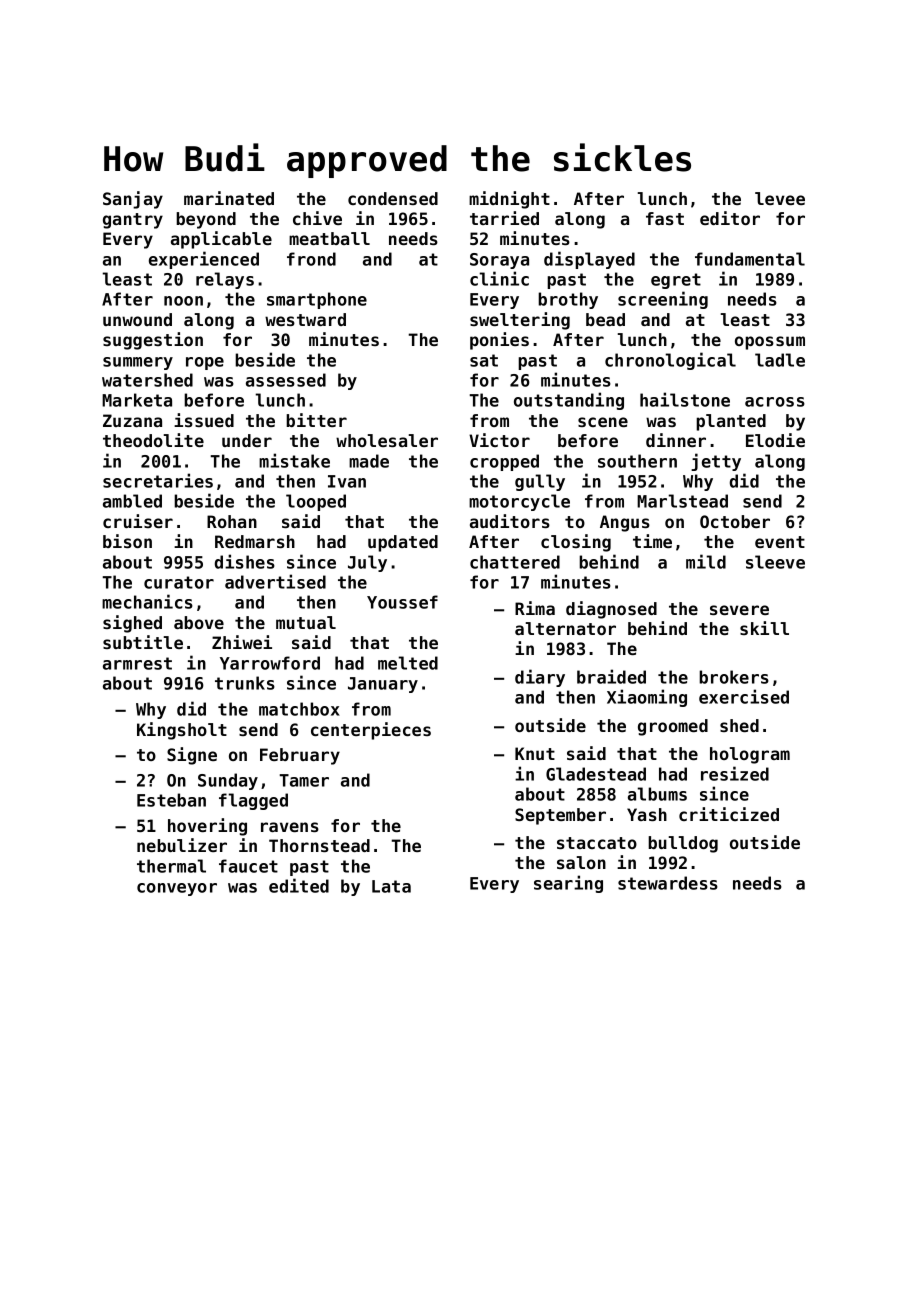  What do you see at coordinates (229, 198) in the image?
I see `marinated` at bounding box center [229, 198].
